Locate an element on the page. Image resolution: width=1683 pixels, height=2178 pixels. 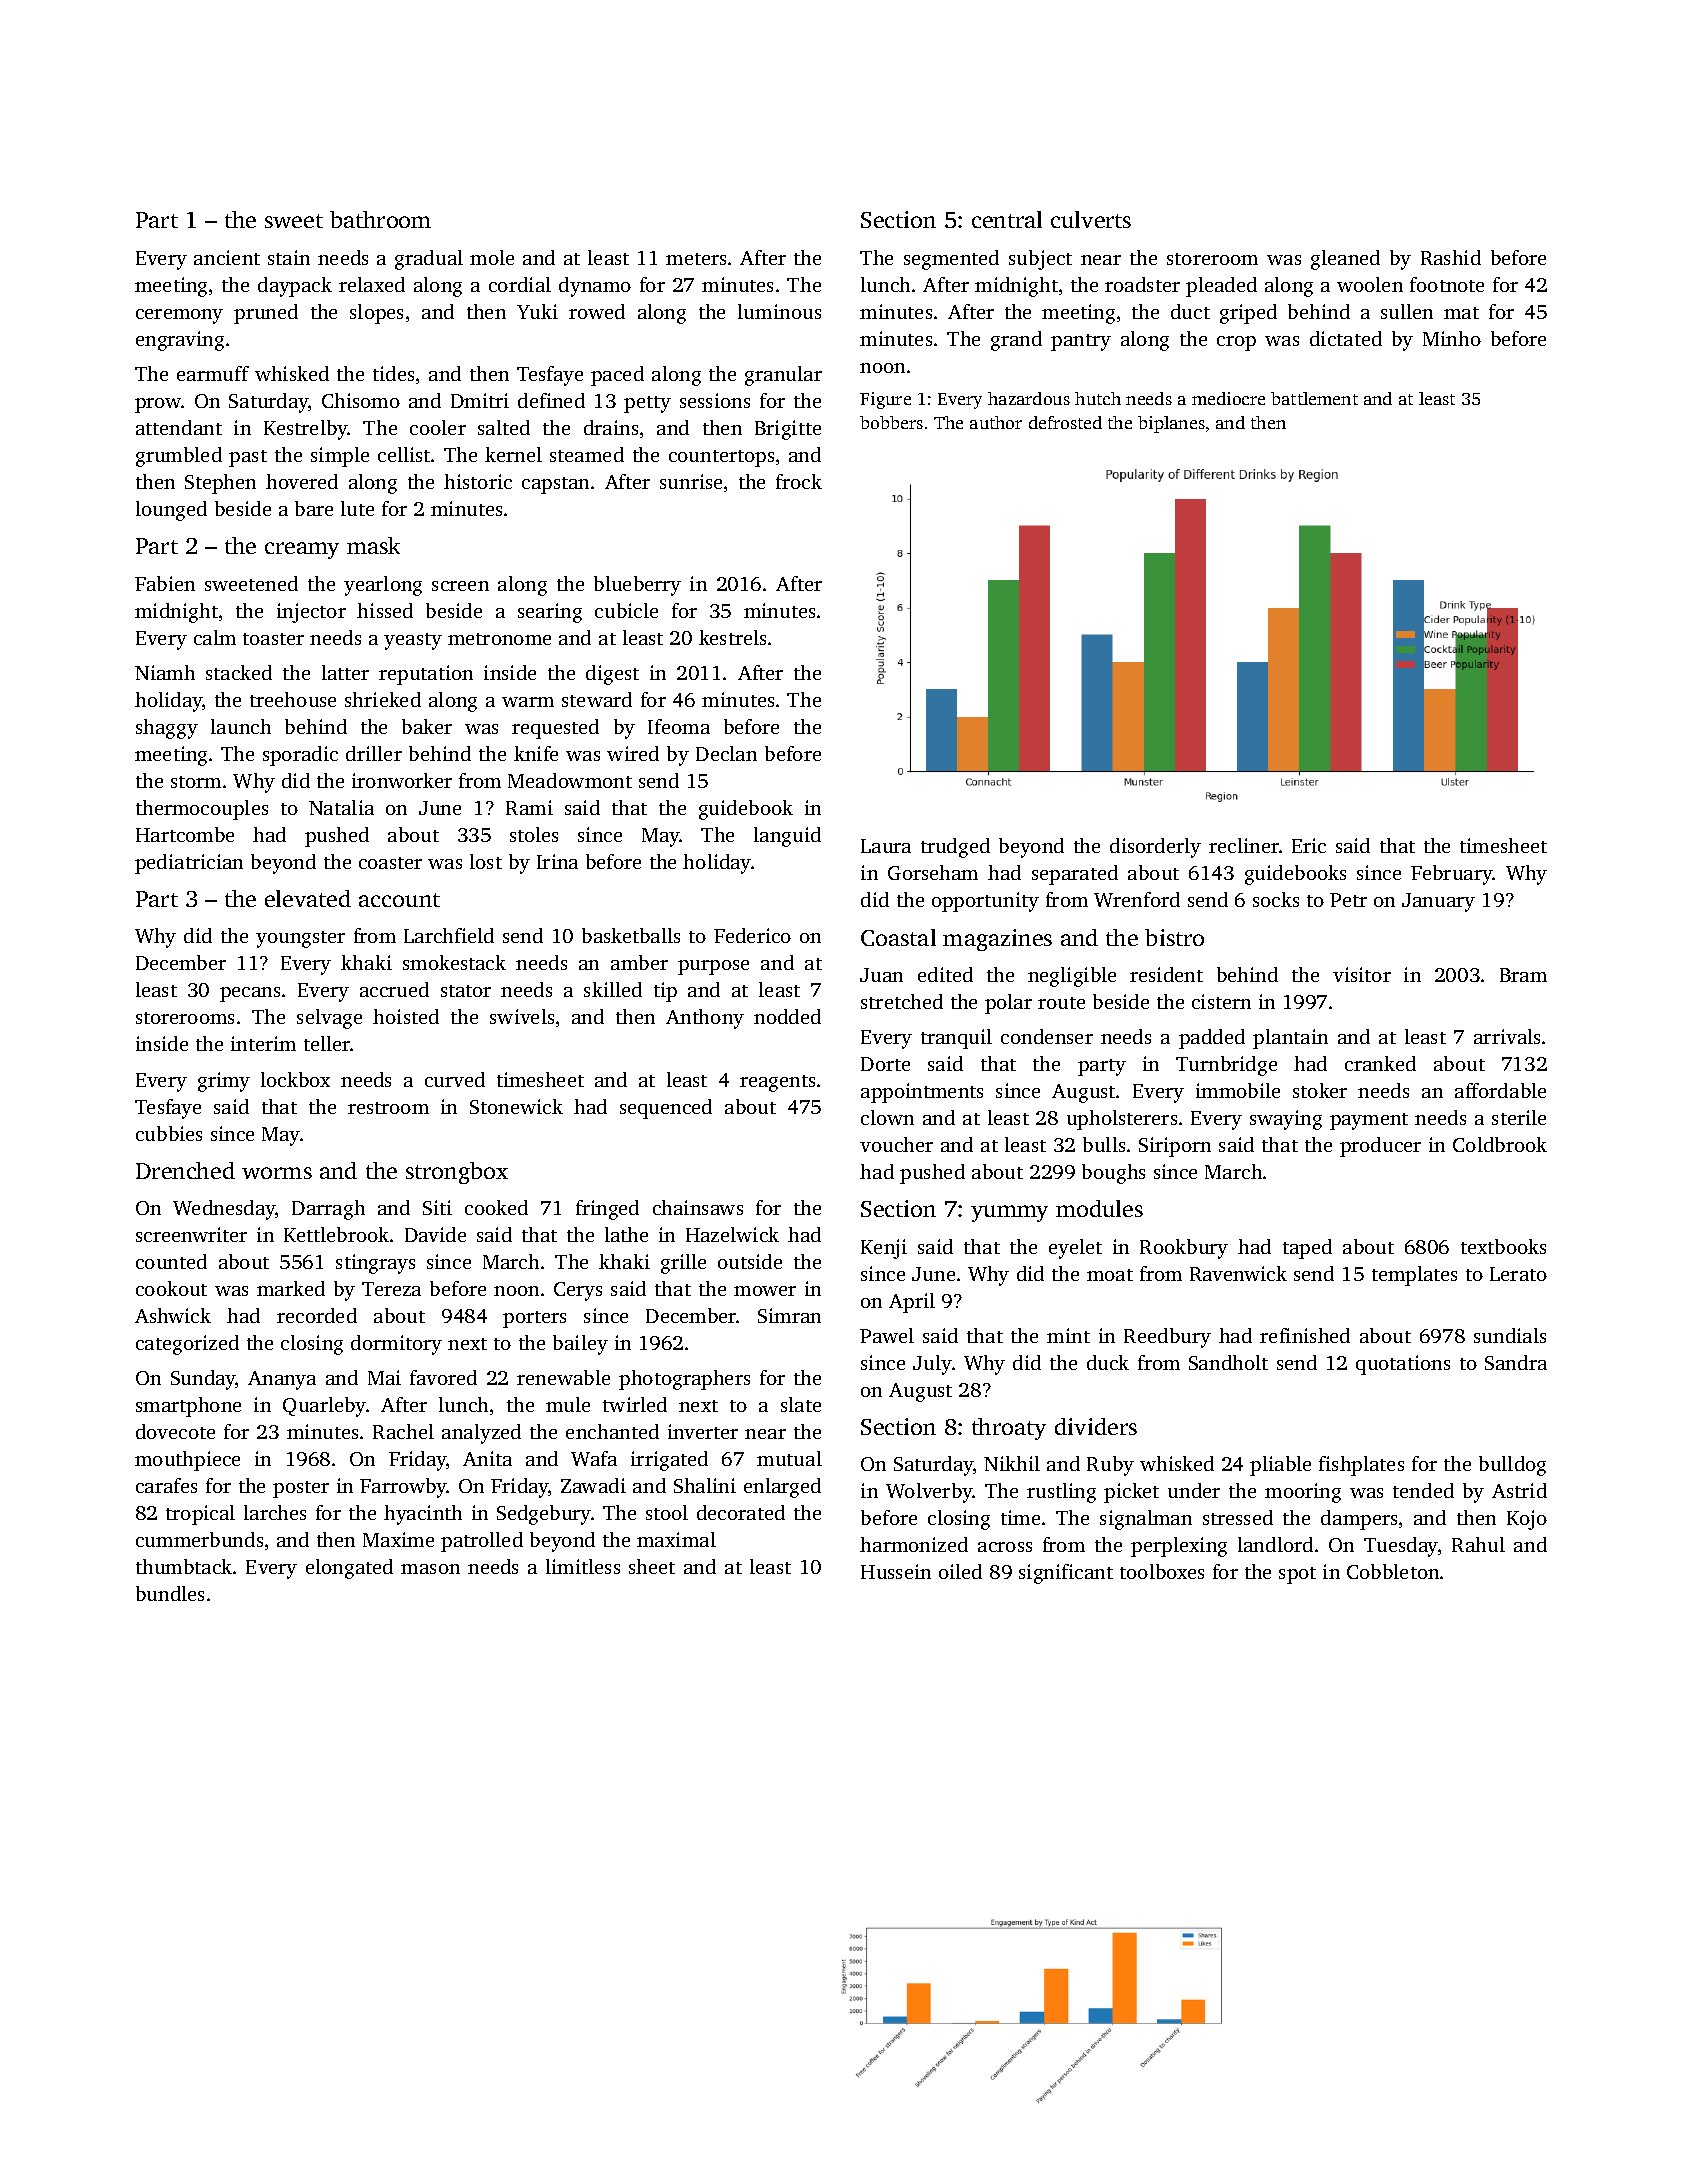
ancient is located at coordinates (227, 257).
